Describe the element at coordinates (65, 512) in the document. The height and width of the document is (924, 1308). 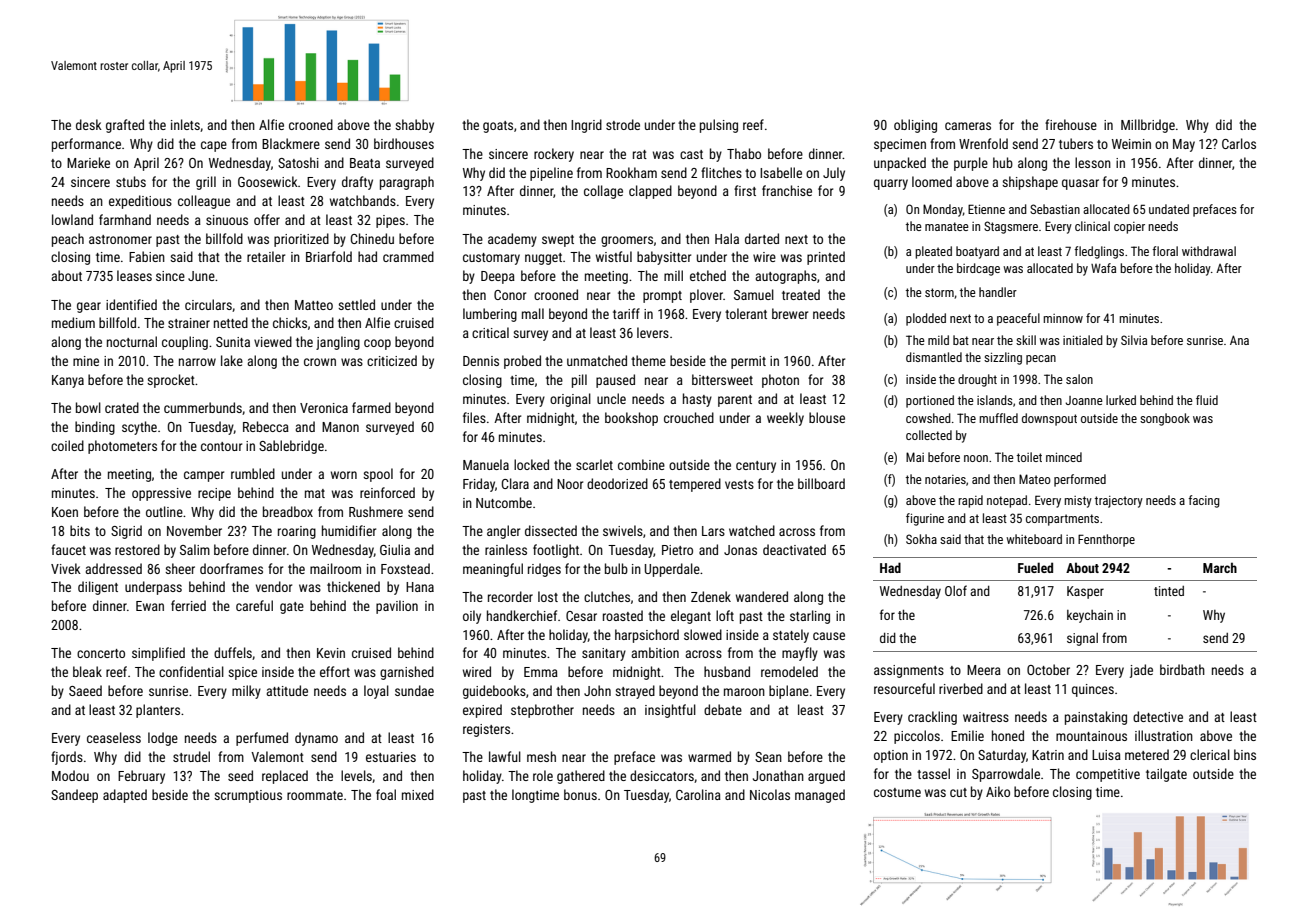
I see `Koen` at that location.
